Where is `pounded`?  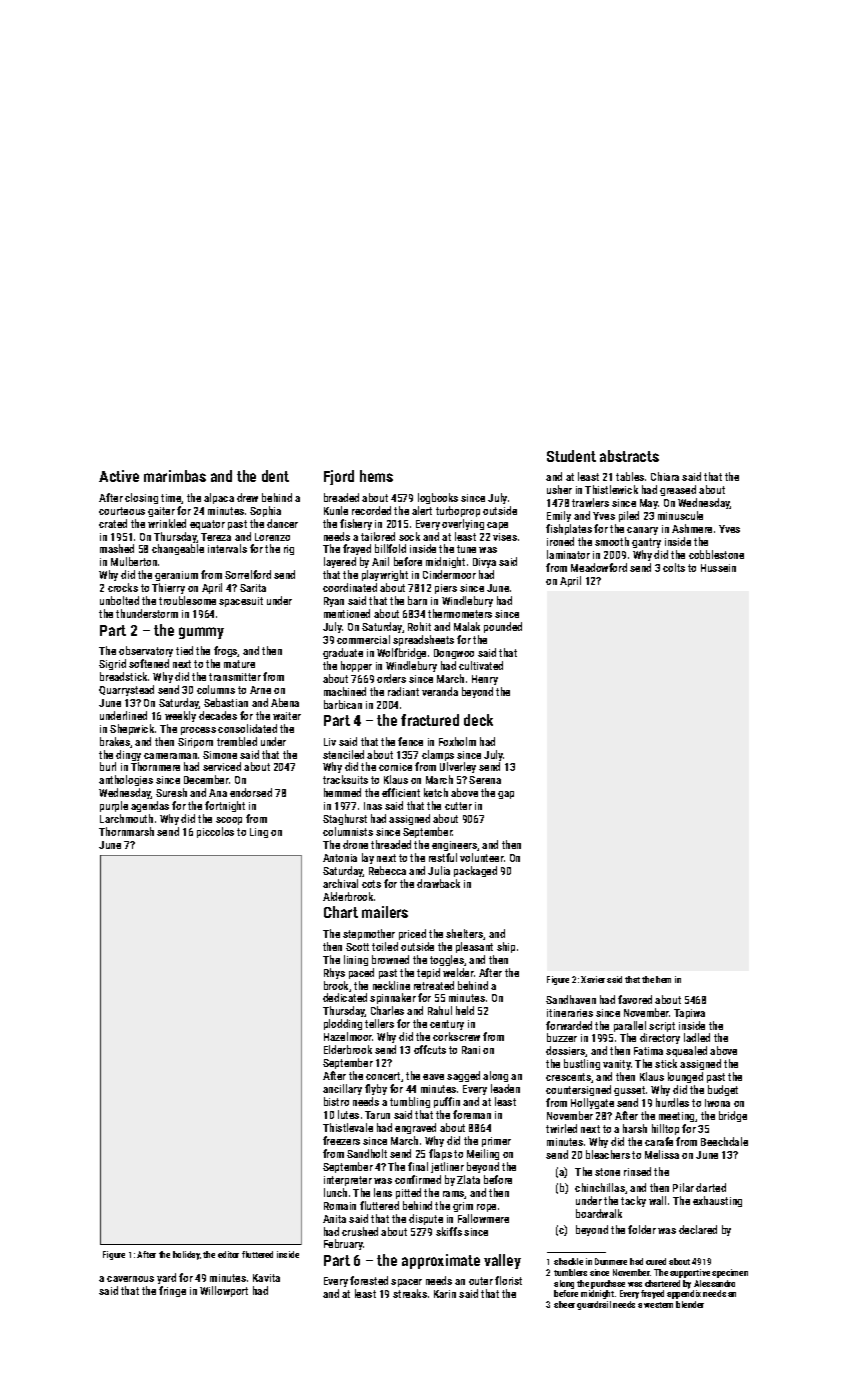 pounded is located at coordinates (503, 627).
